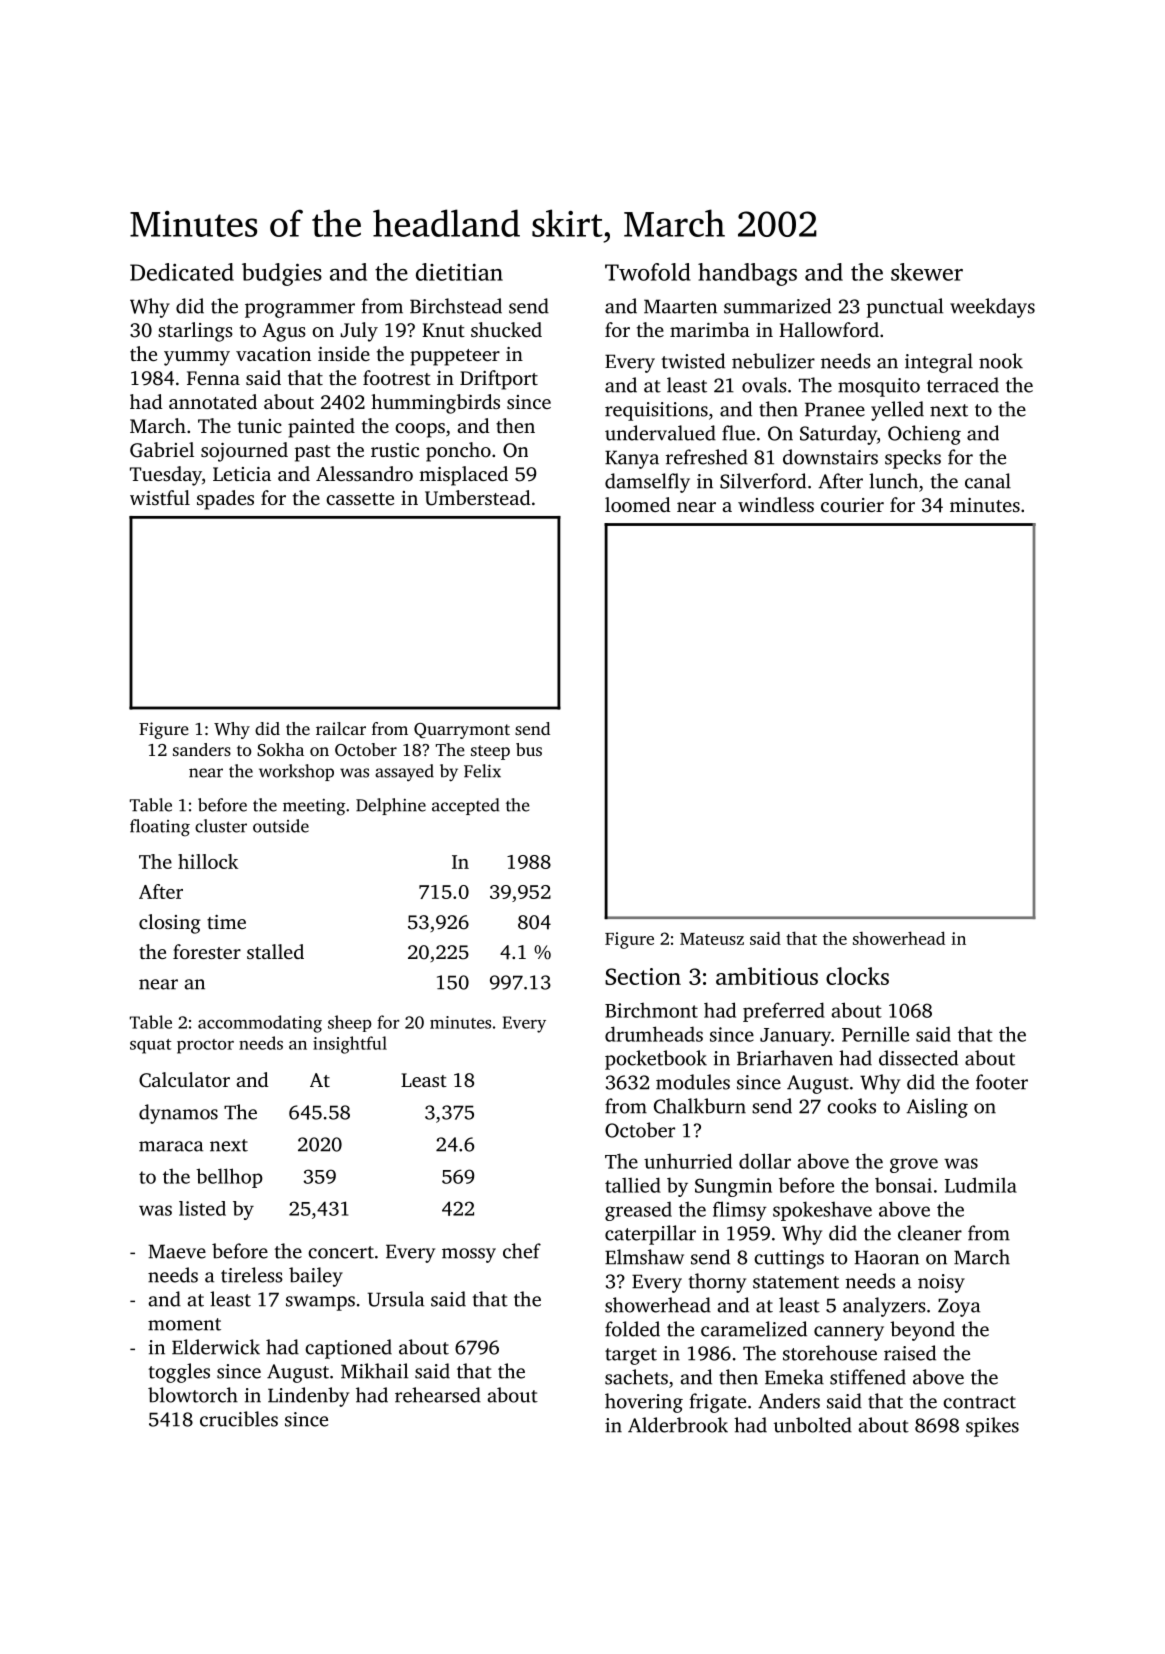 This page has width=1165, height=1654. I want to click on thorny, so click(717, 1283).
